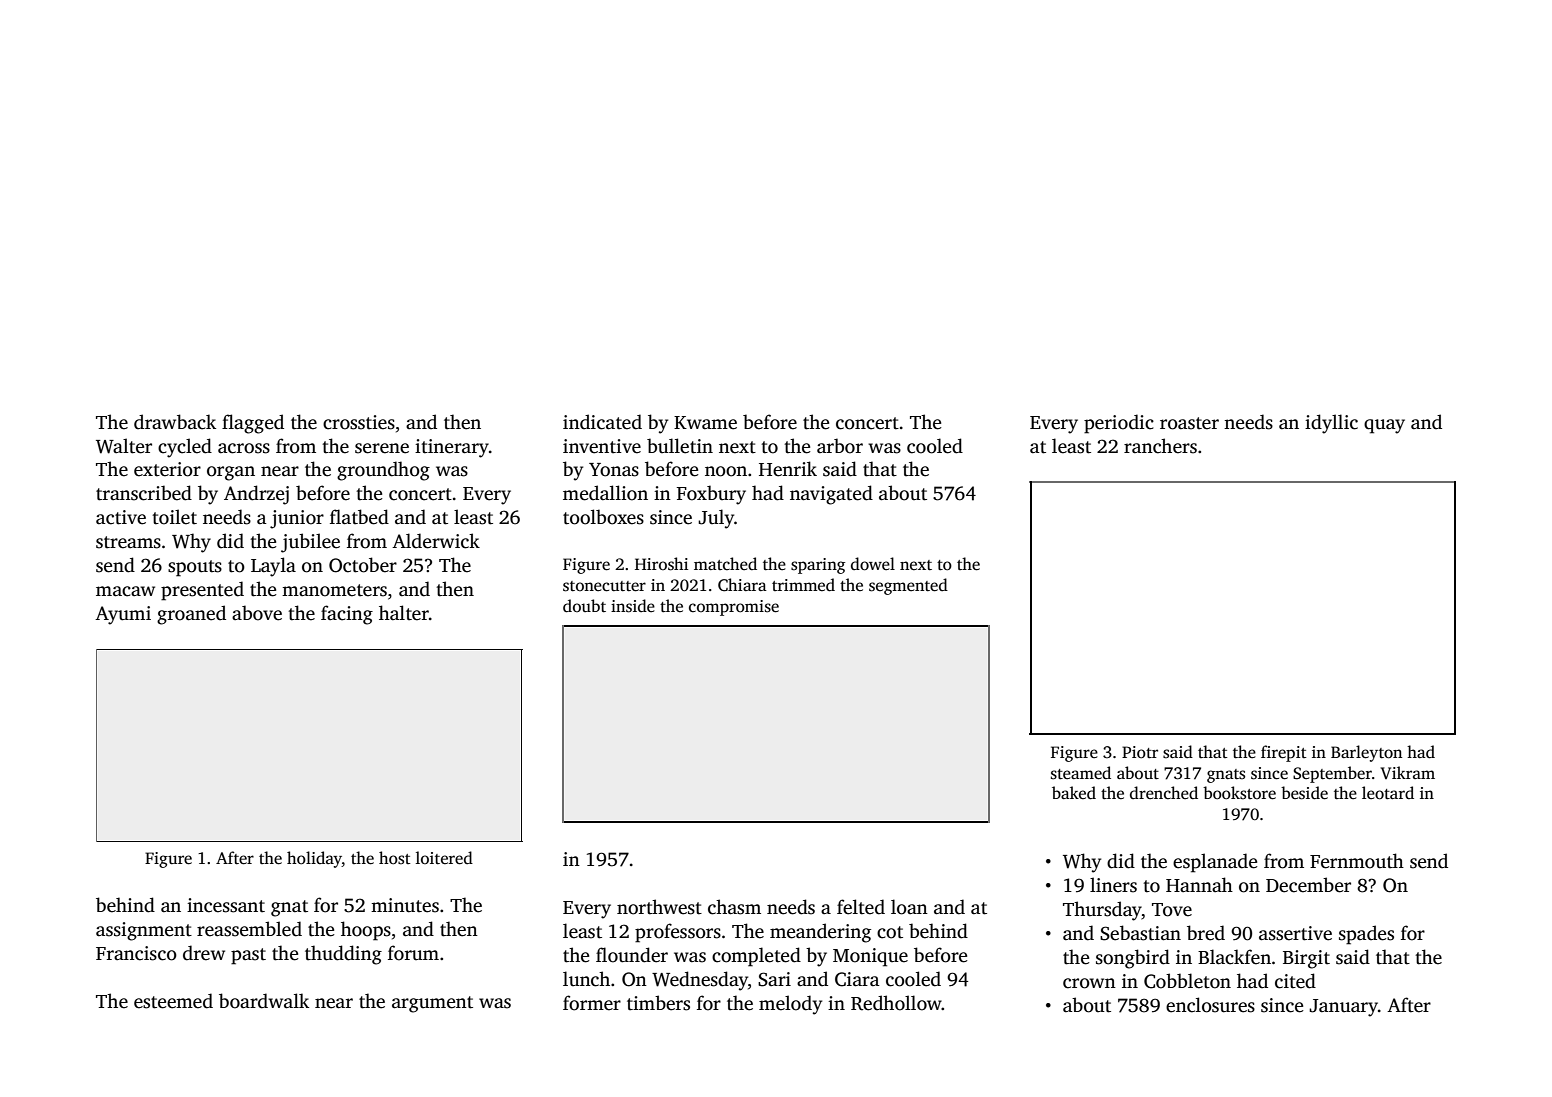 This image has width=1552, height=1097. I want to click on Kwame, so click(705, 423).
